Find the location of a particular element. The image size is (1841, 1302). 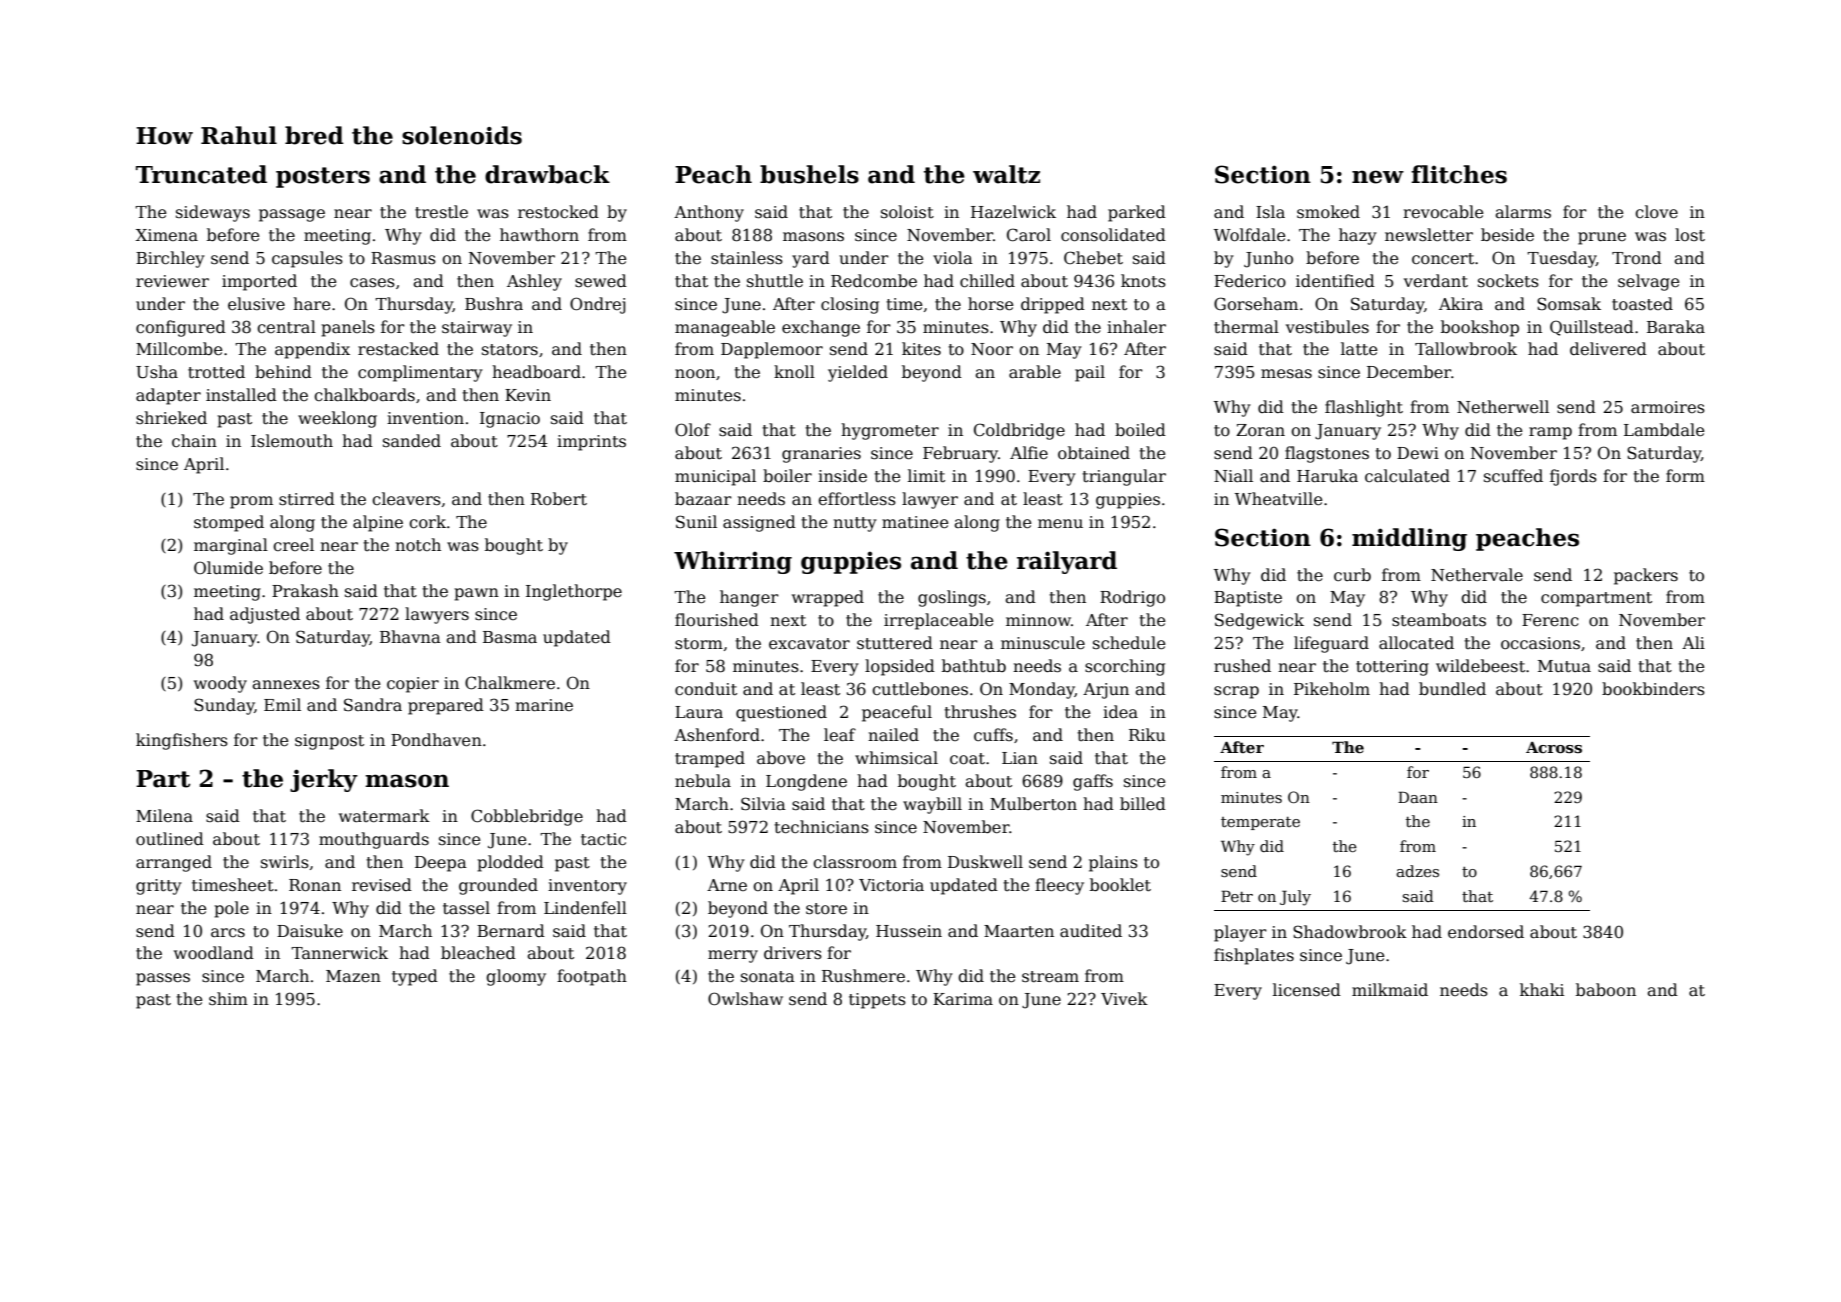

exchange is located at coordinates (821, 328).
